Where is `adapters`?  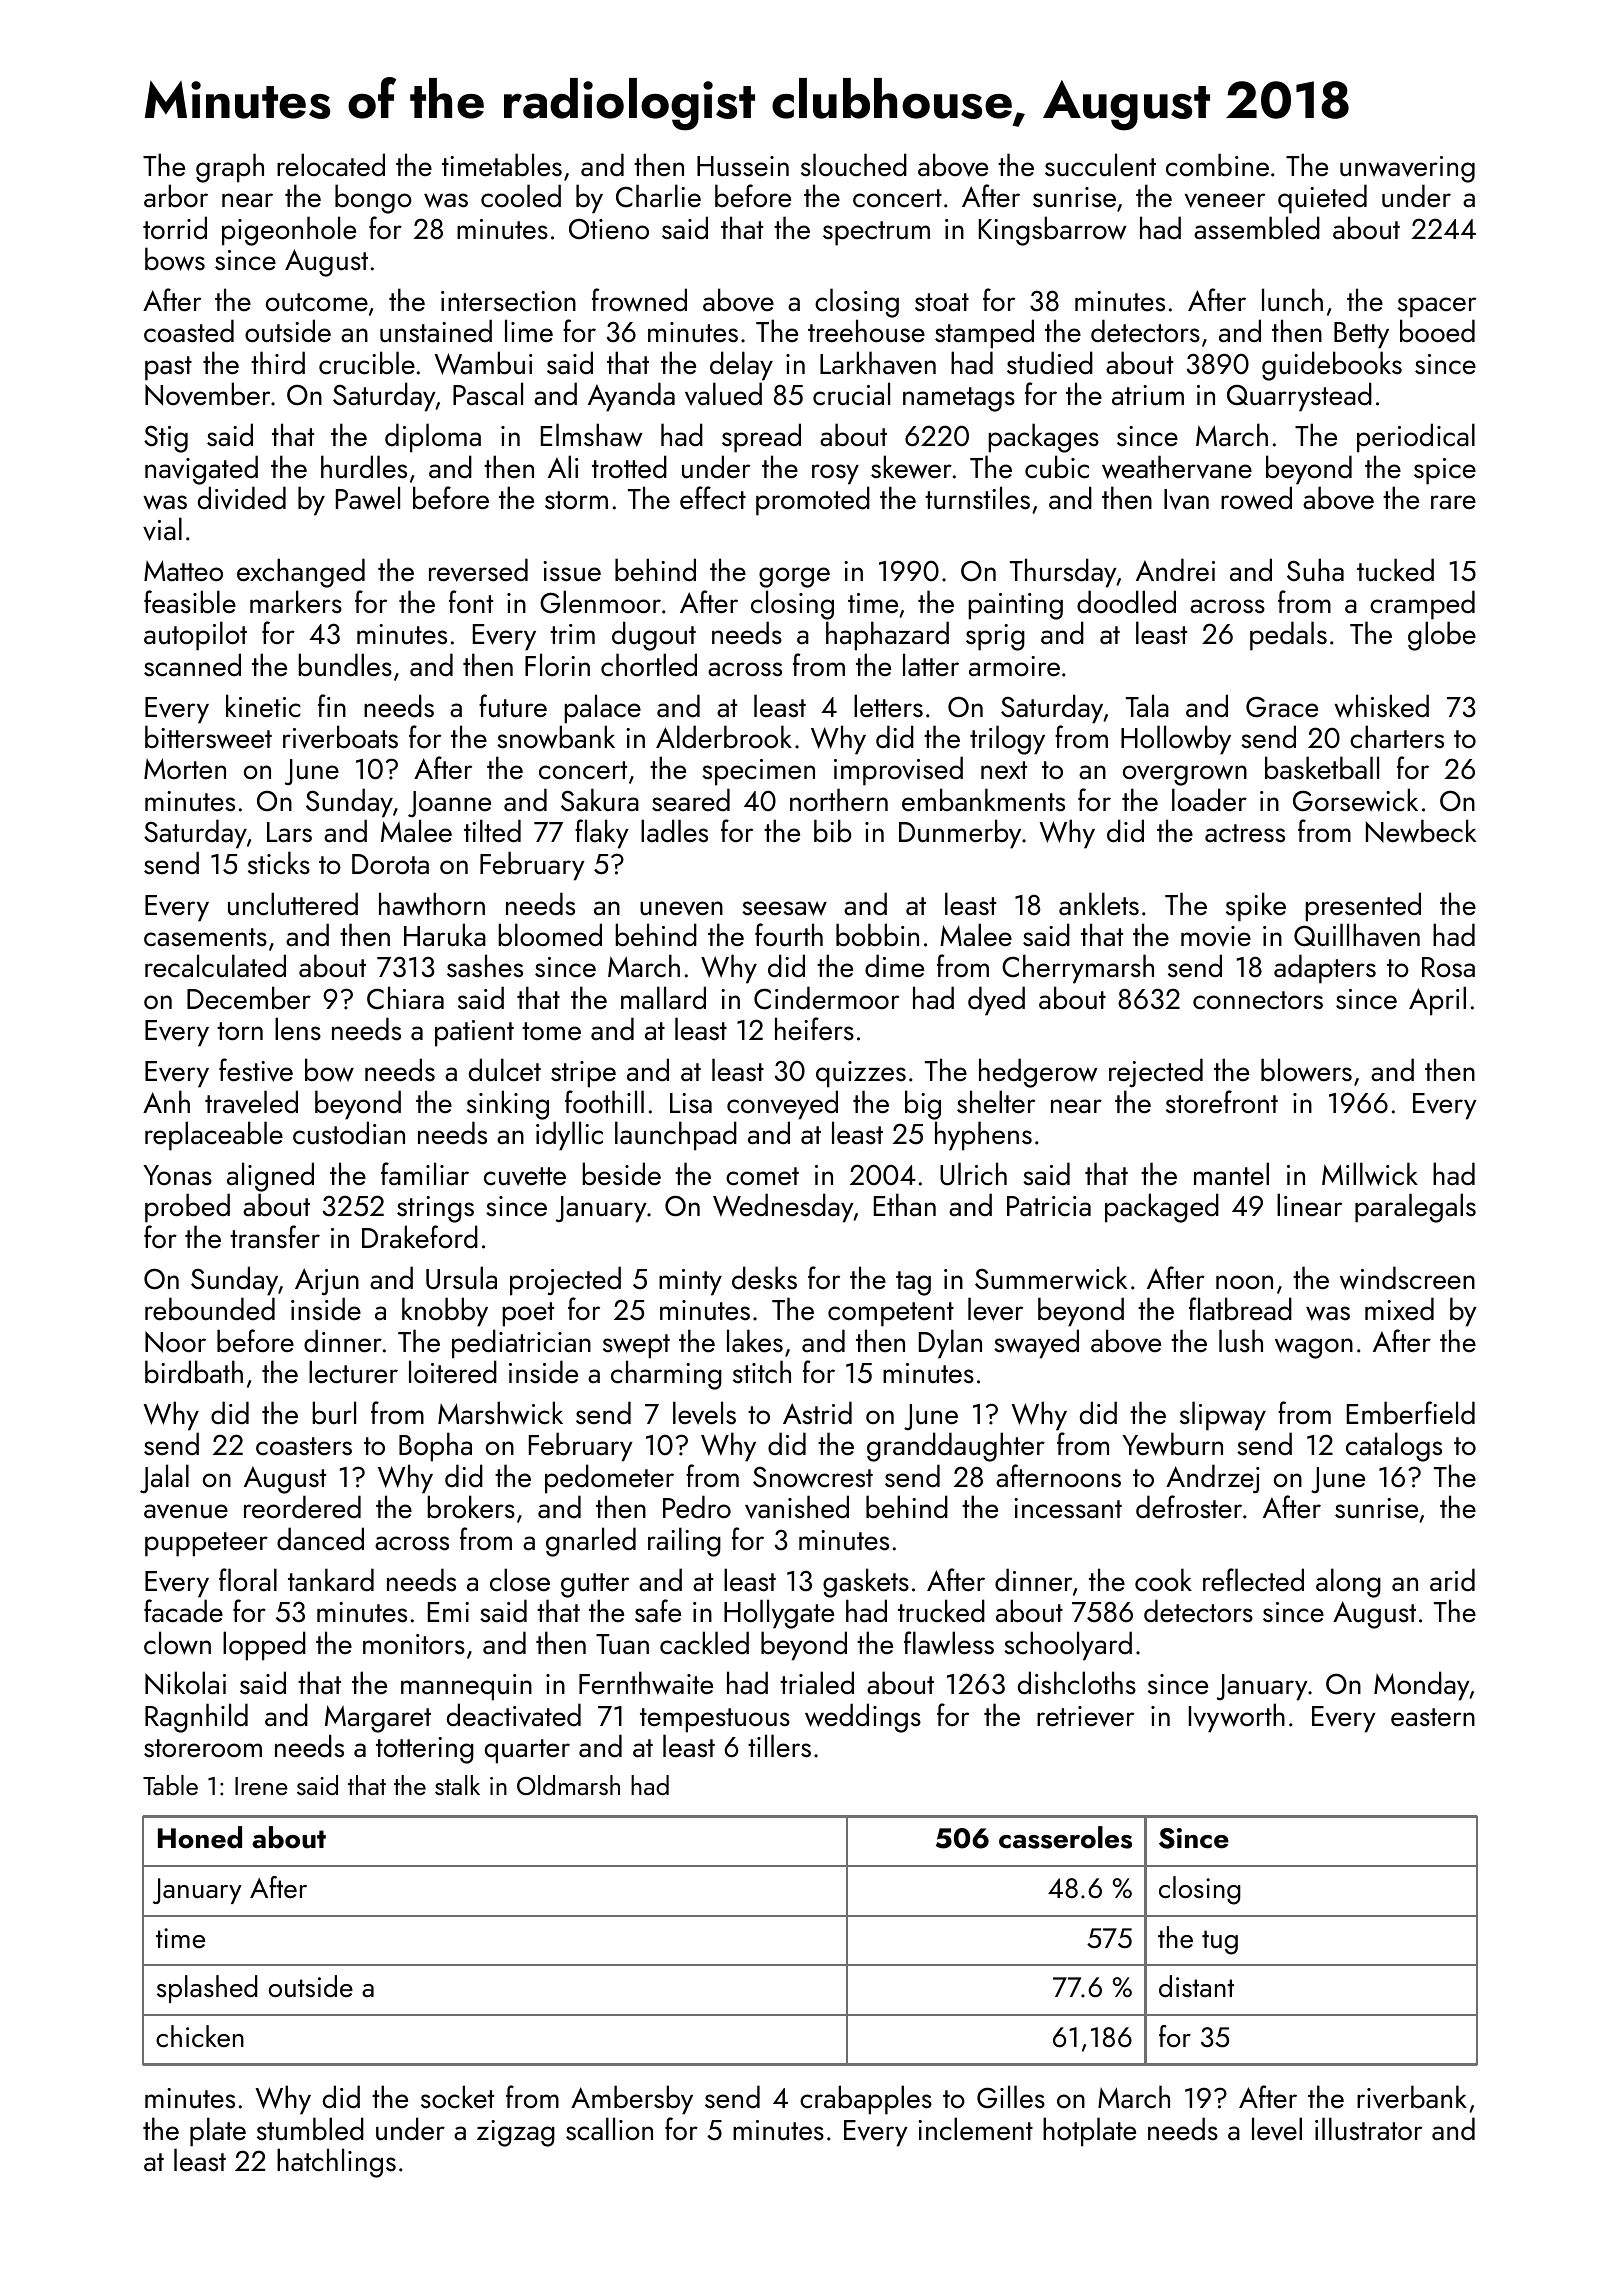
adapters is located at coordinates (1325, 969).
